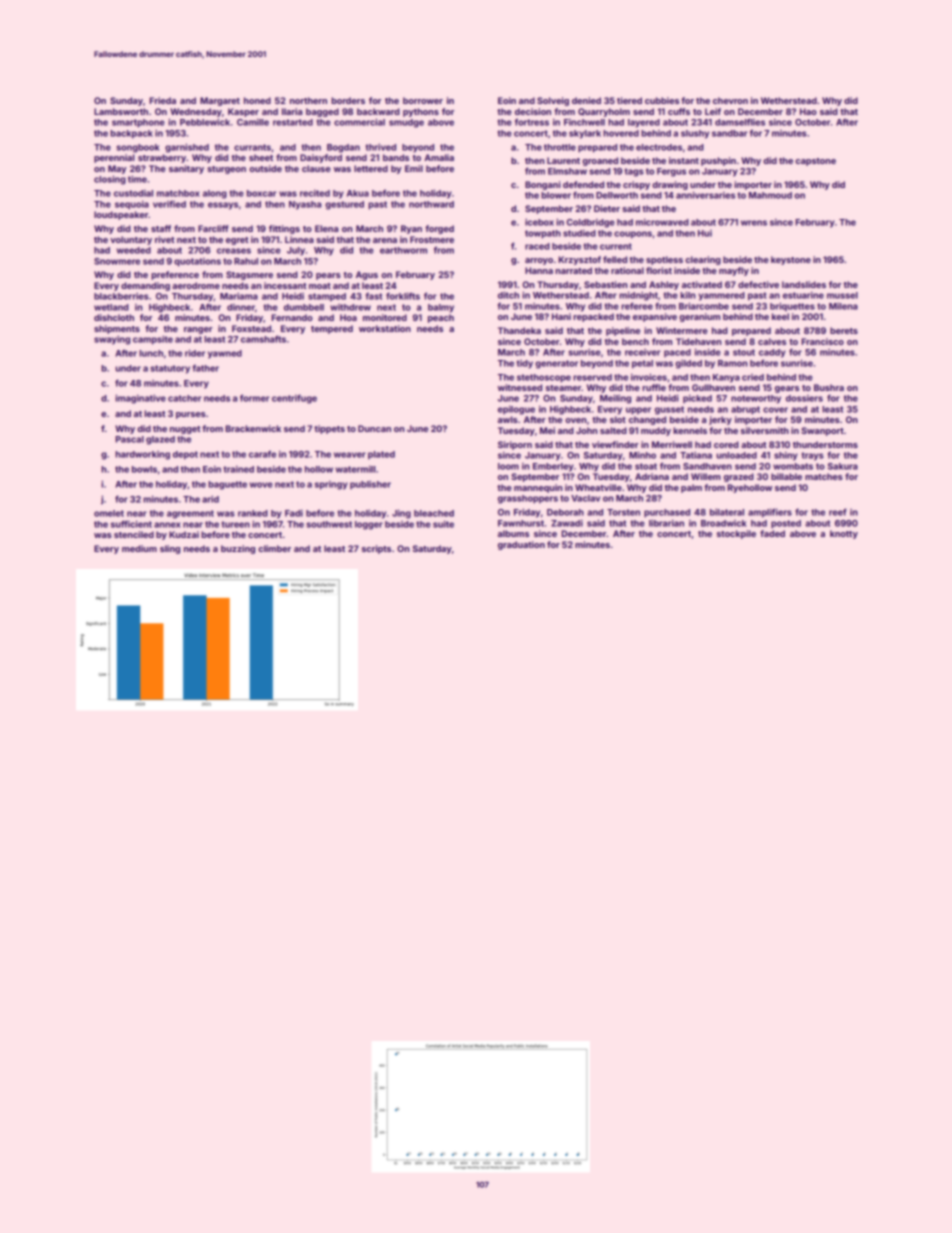  What do you see at coordinates (705, 195) in the image?
I see `anniversaries` at bounding box center [705, 195].
